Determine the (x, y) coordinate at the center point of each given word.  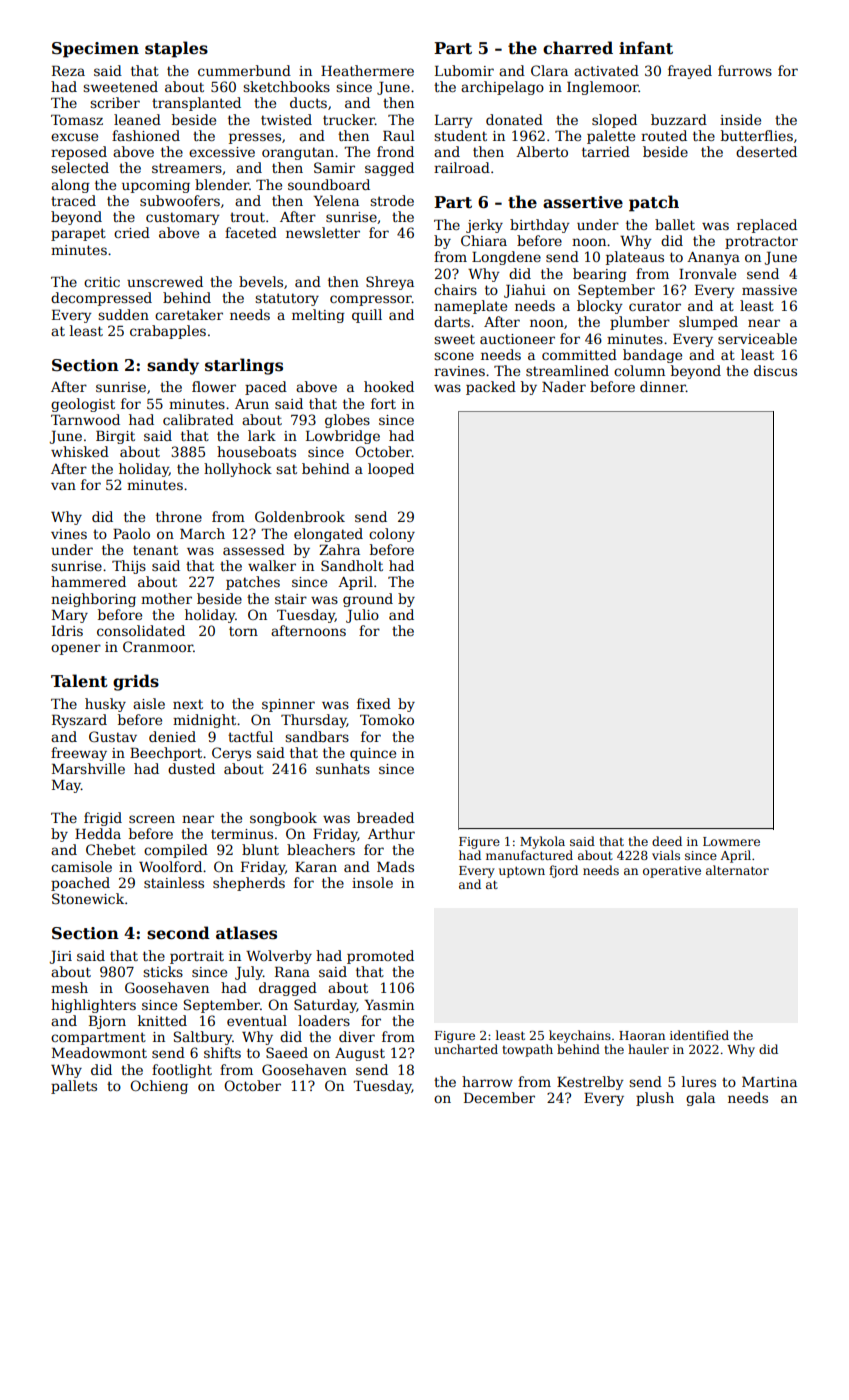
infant (646, 48)
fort (383, 403)
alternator (737, 870)
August (360, 1054)
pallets (74, 1087)
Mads (395, 866)
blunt (260, 849)
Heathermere (367, 70)
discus (775, 370)
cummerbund (244, 70)
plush (655, 1099)
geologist (83, 405)
